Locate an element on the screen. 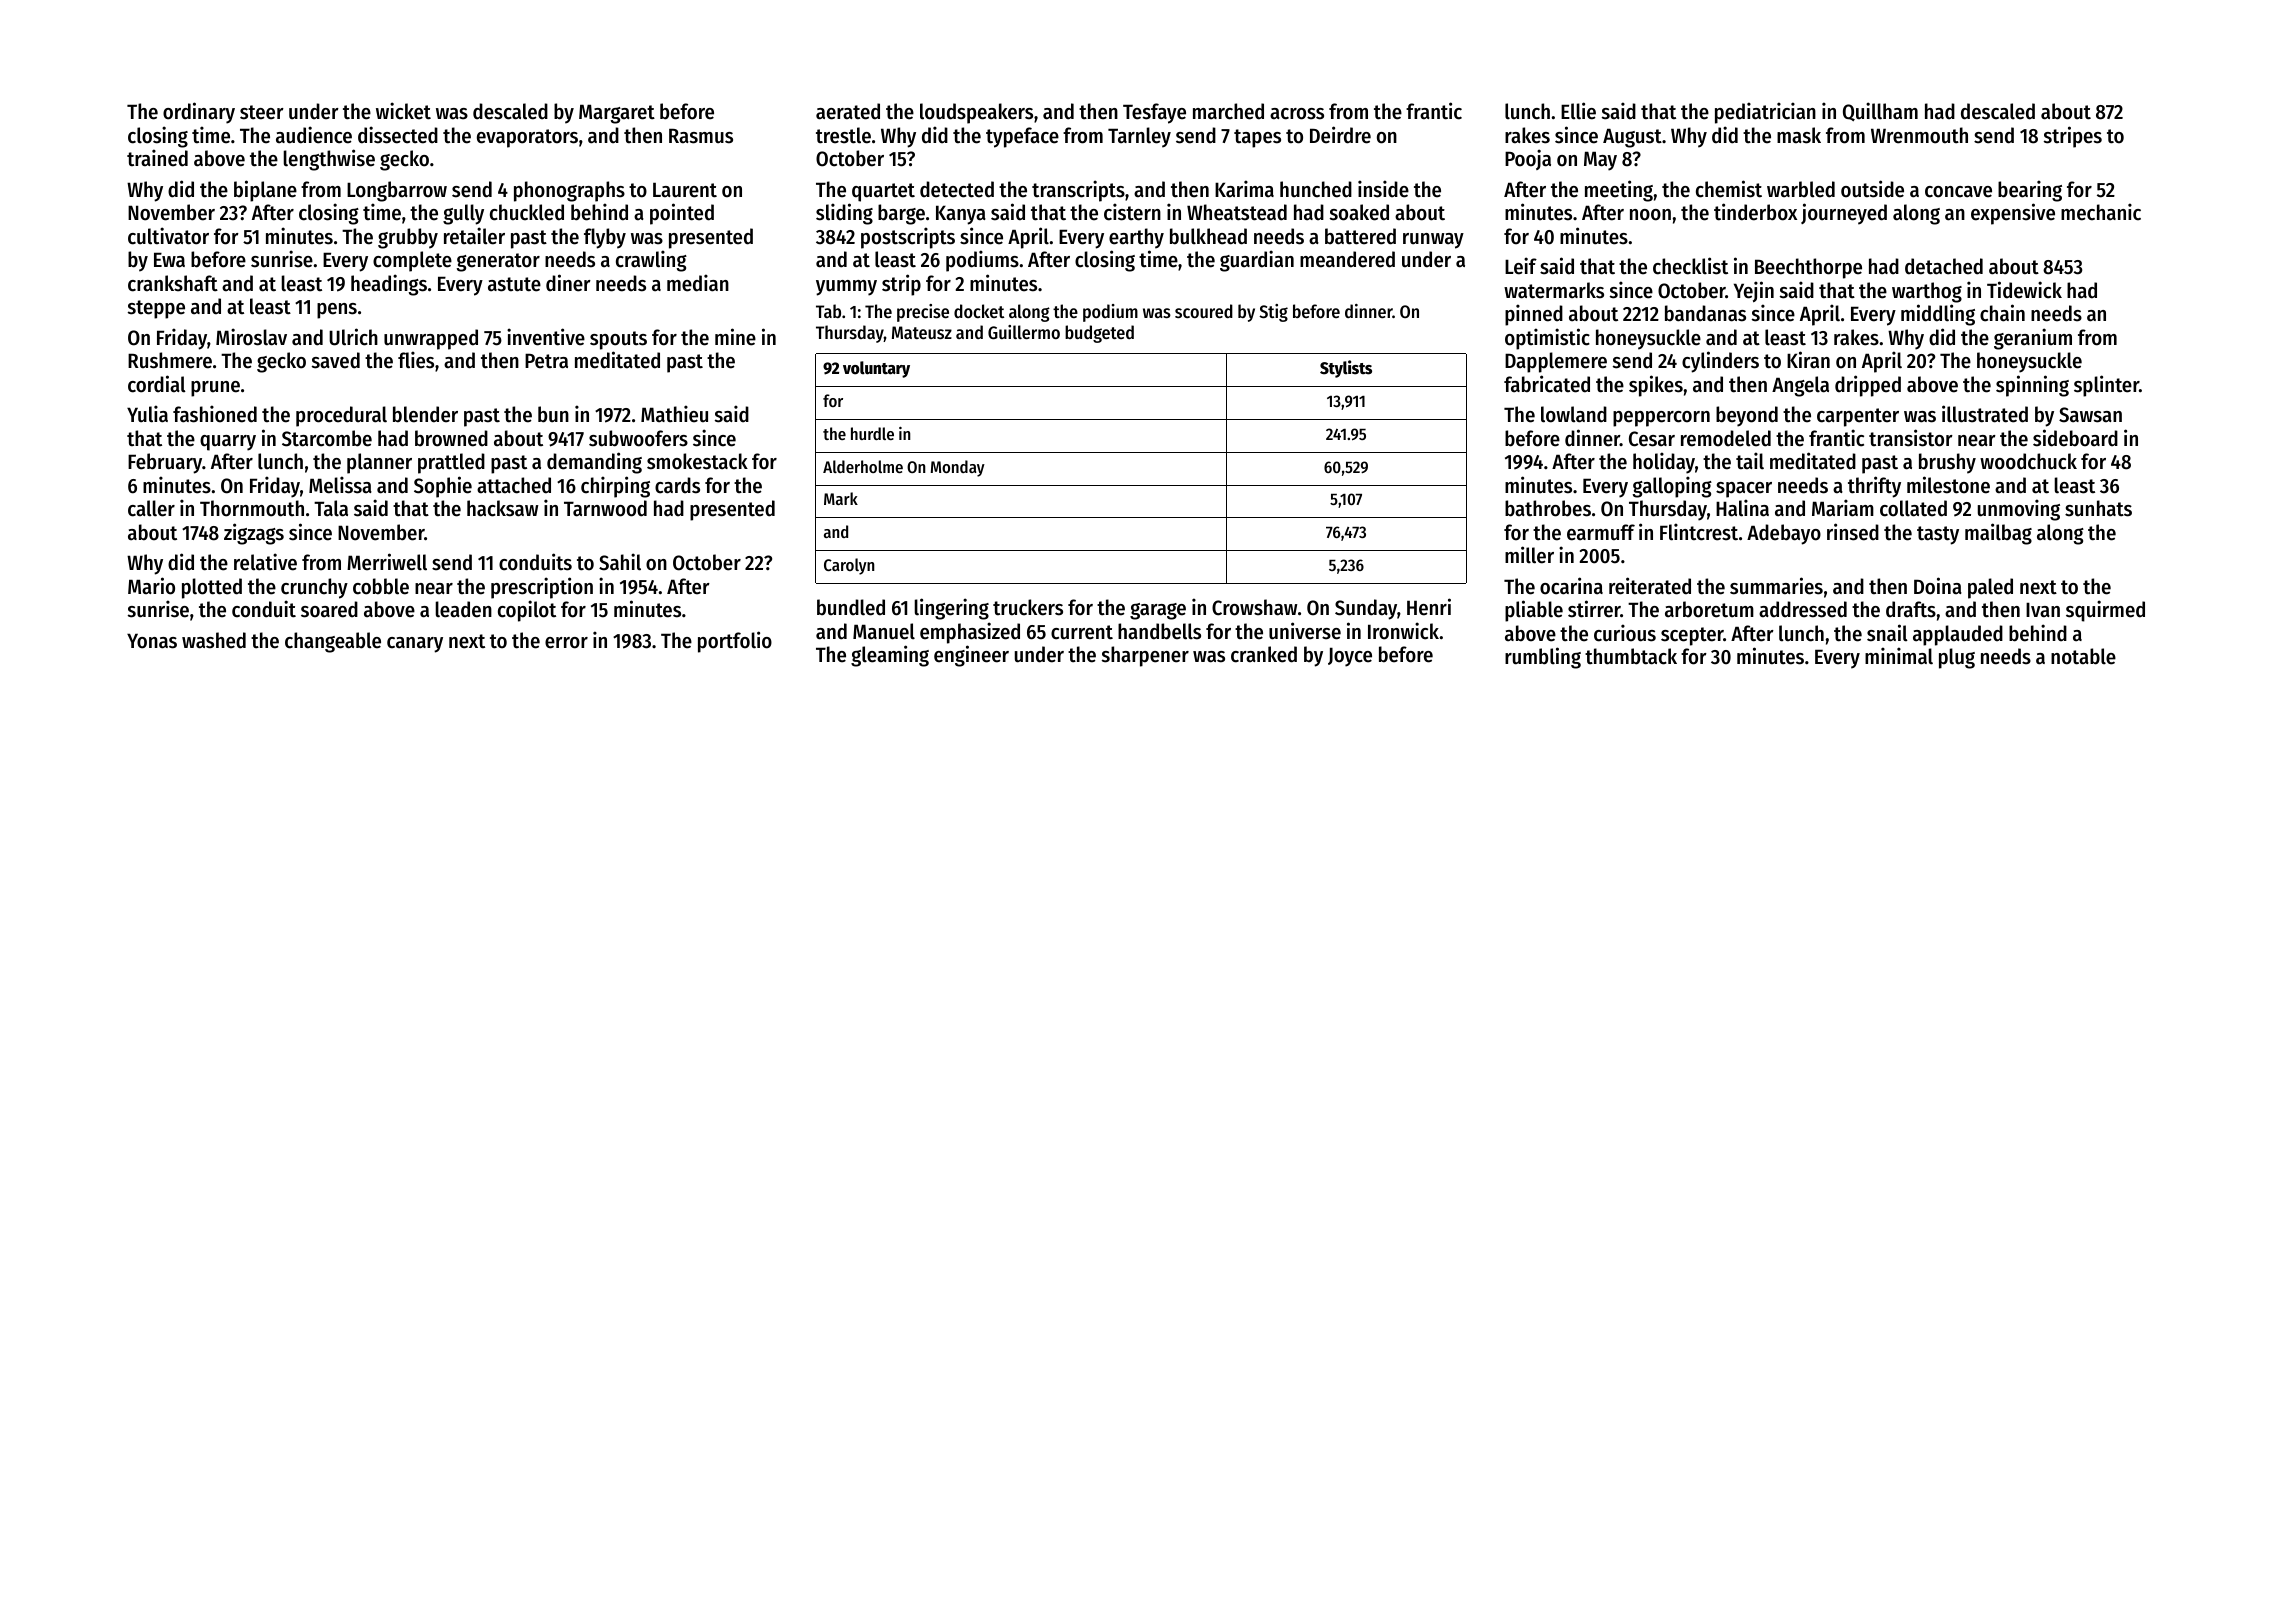 The image size is (2282, 1614). lengthwise is located at coordinates (329, 160).
